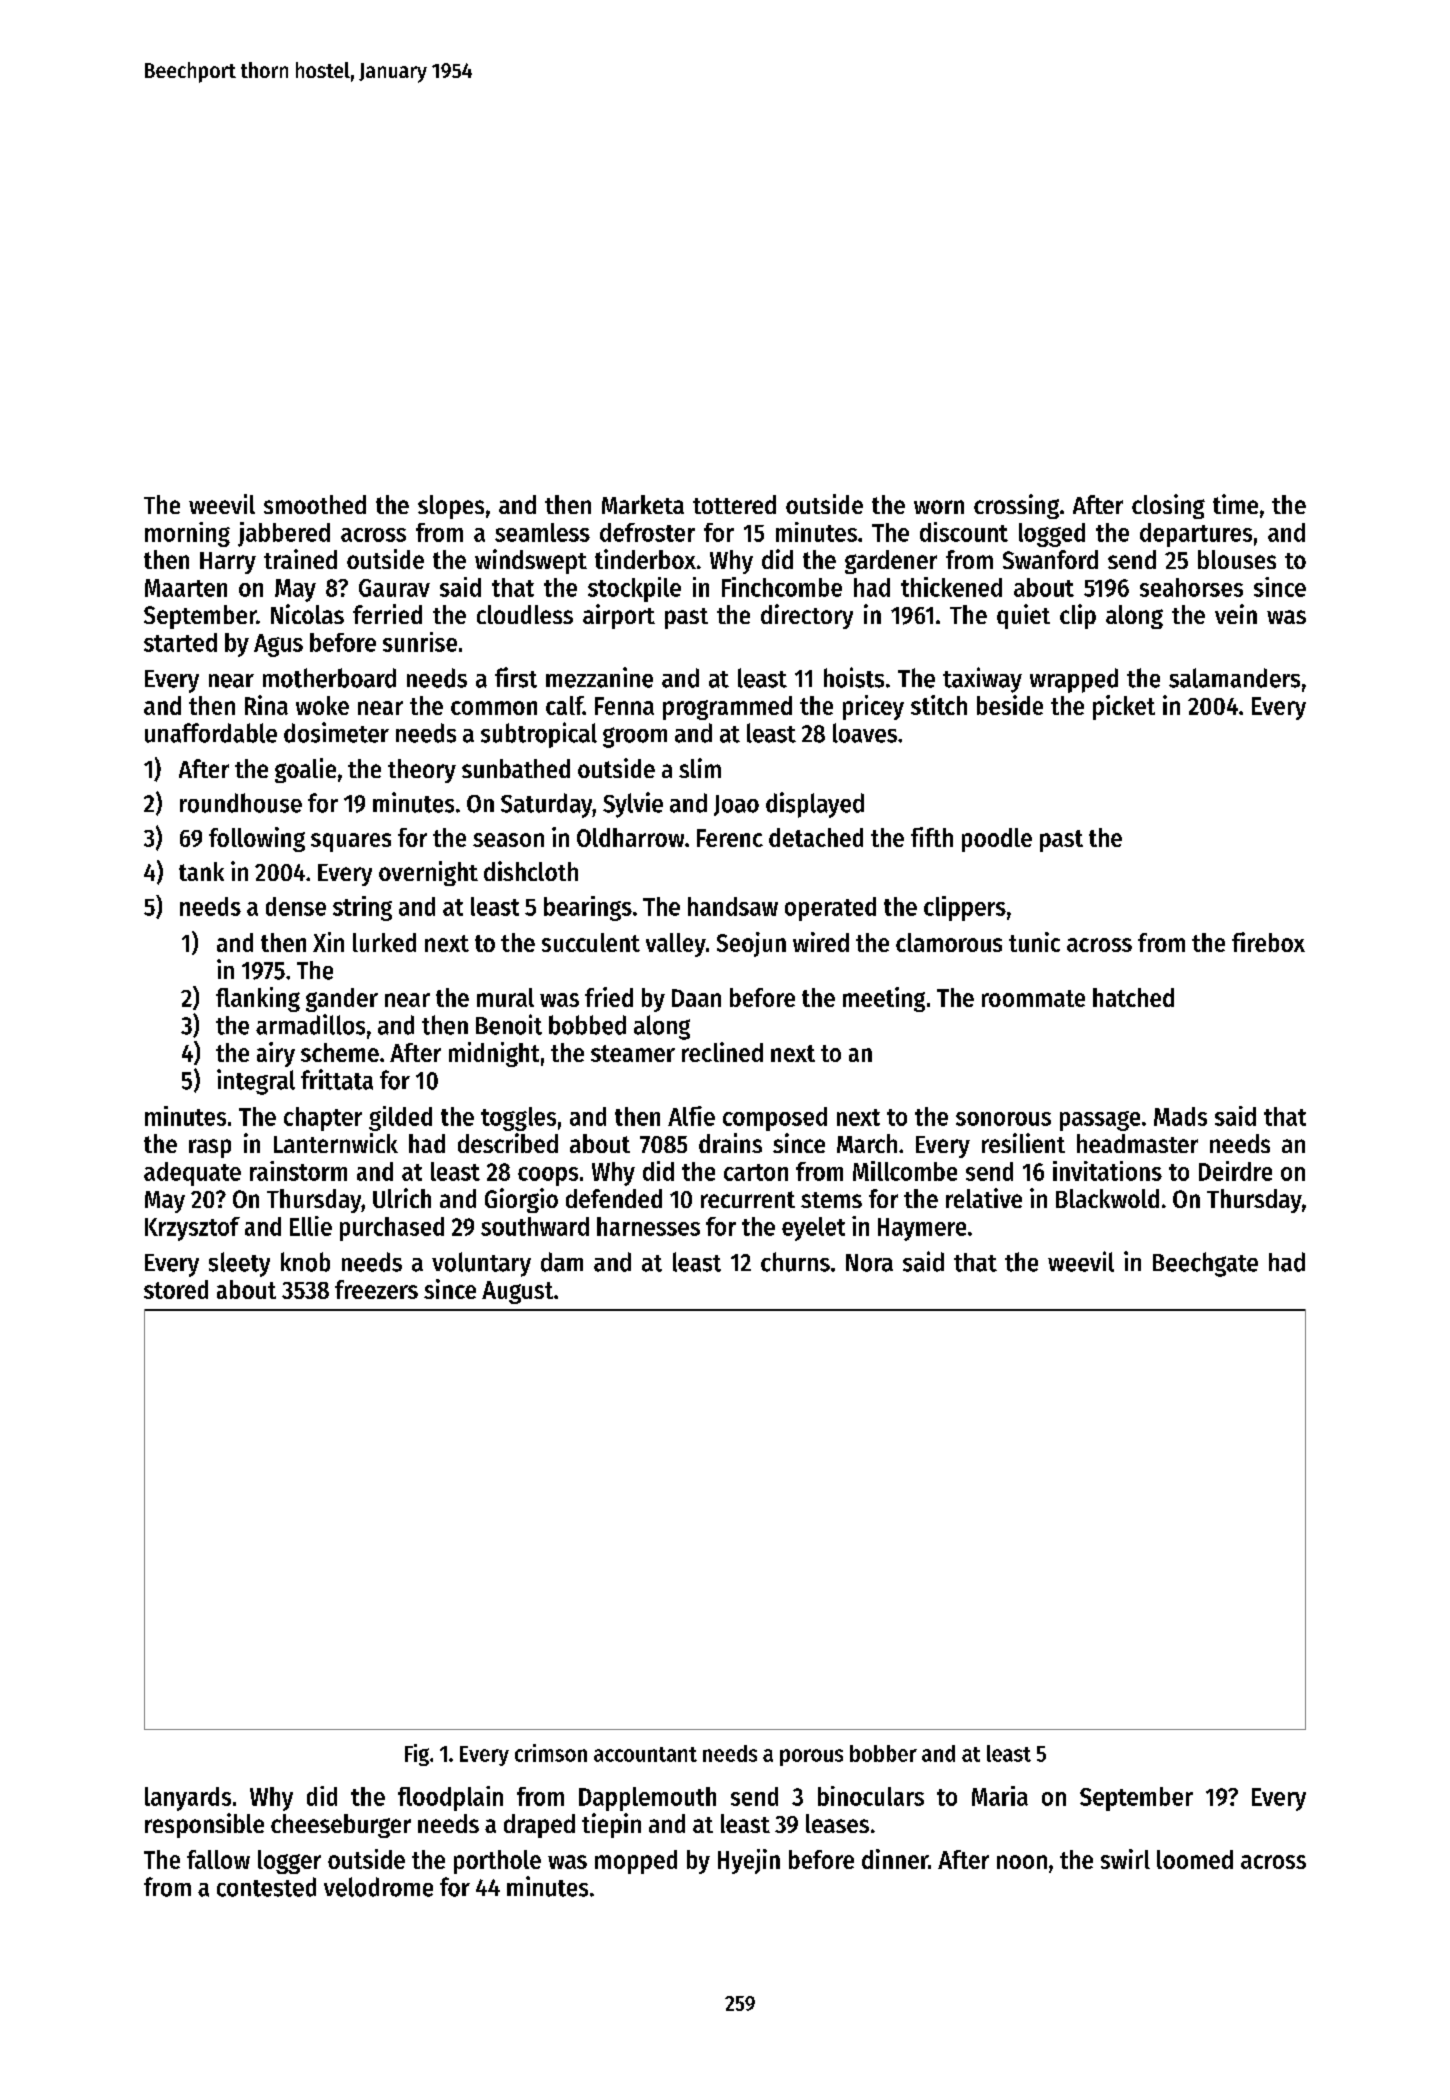 The image size is (1450, 2100). What do you see at coordinates (186, 588) in the screenshot?
I see `Maarten` at bounding box center [186, 588].
